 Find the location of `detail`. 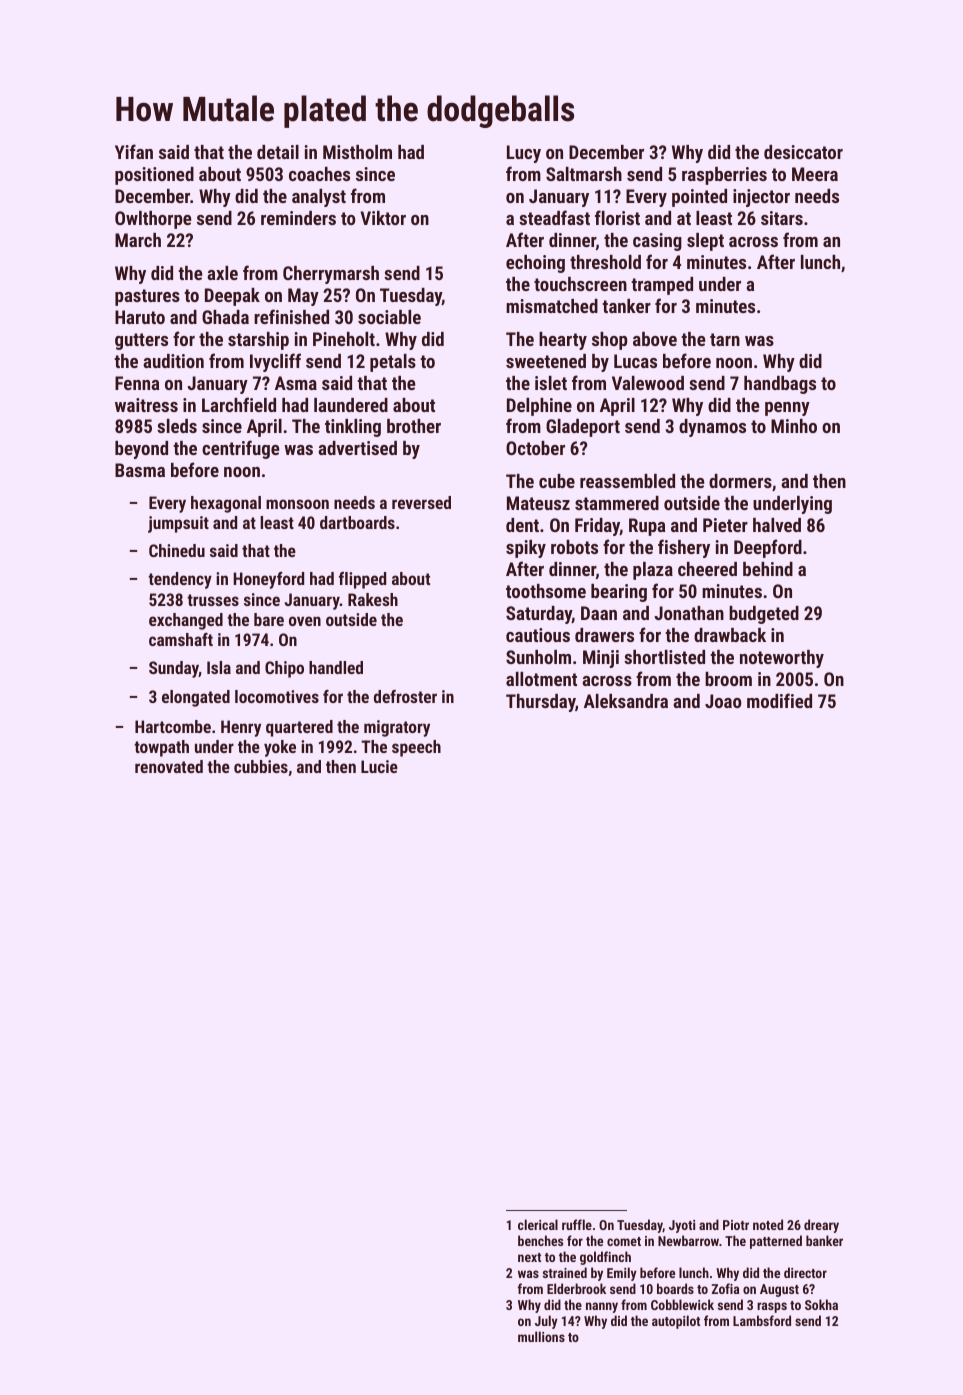

detail is located at coordinates (278, 152).
